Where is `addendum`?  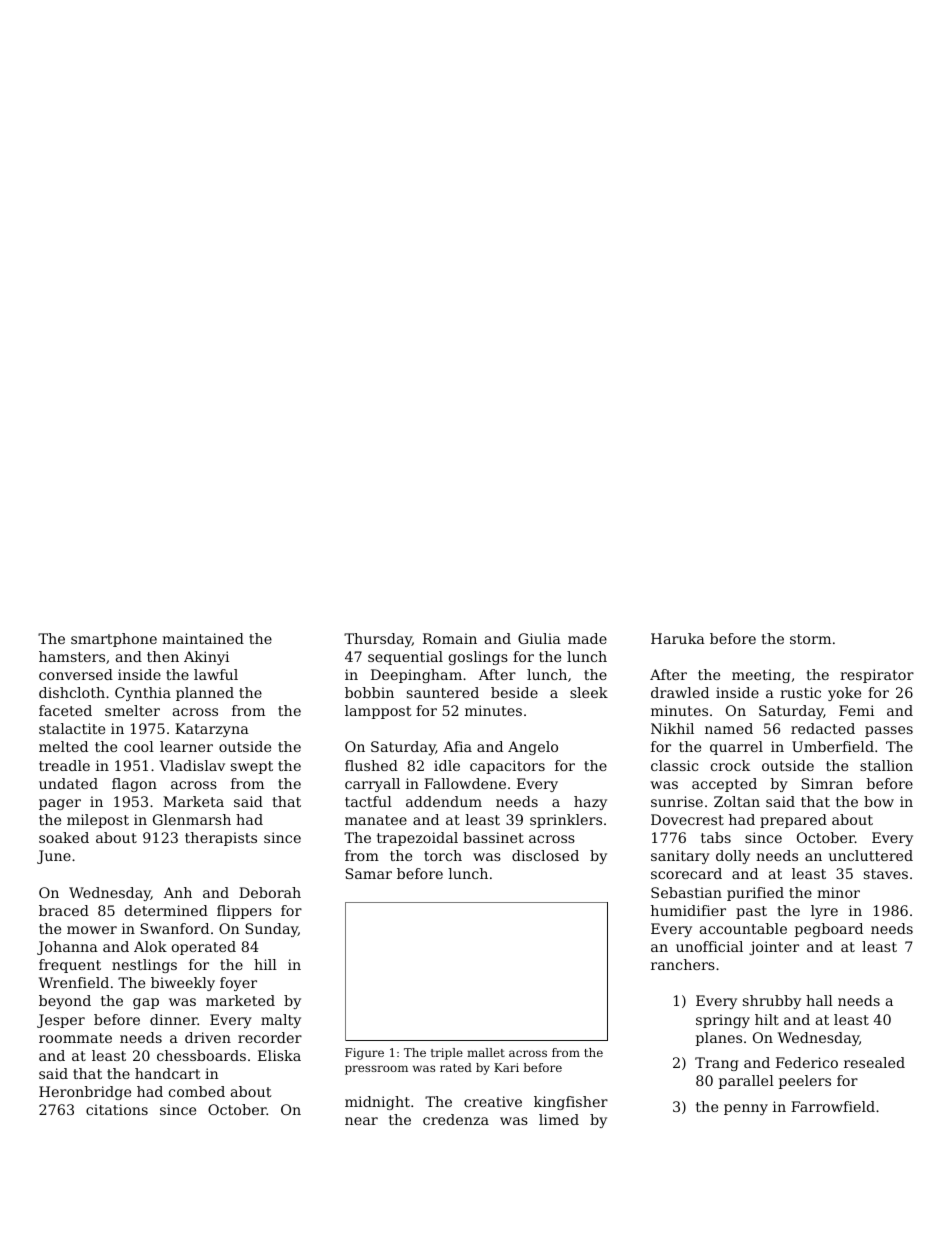 addendum is located at coordinates (444, 801).
